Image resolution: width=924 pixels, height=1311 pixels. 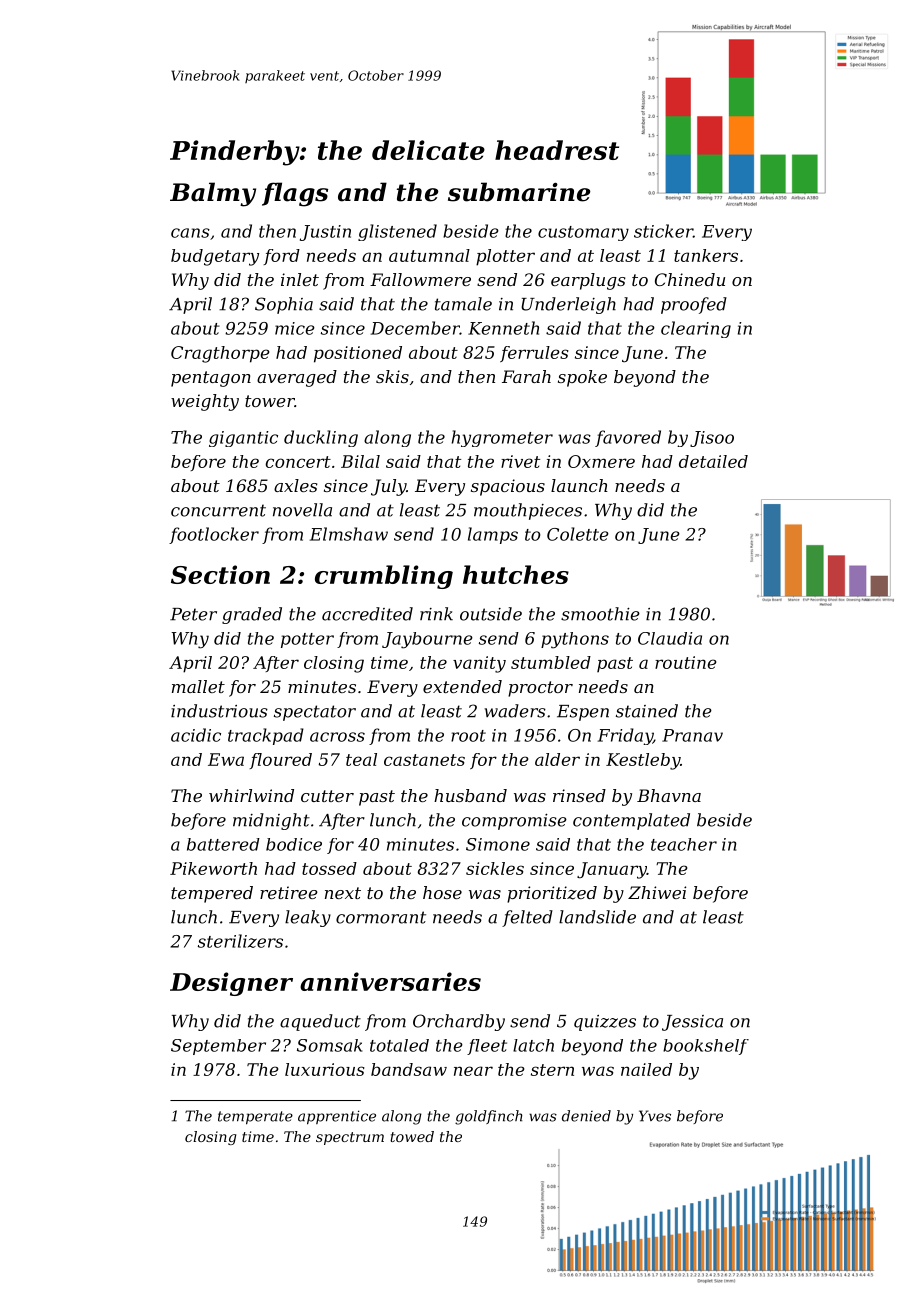 I want to click on submarine, so click(x=519, y=192).
